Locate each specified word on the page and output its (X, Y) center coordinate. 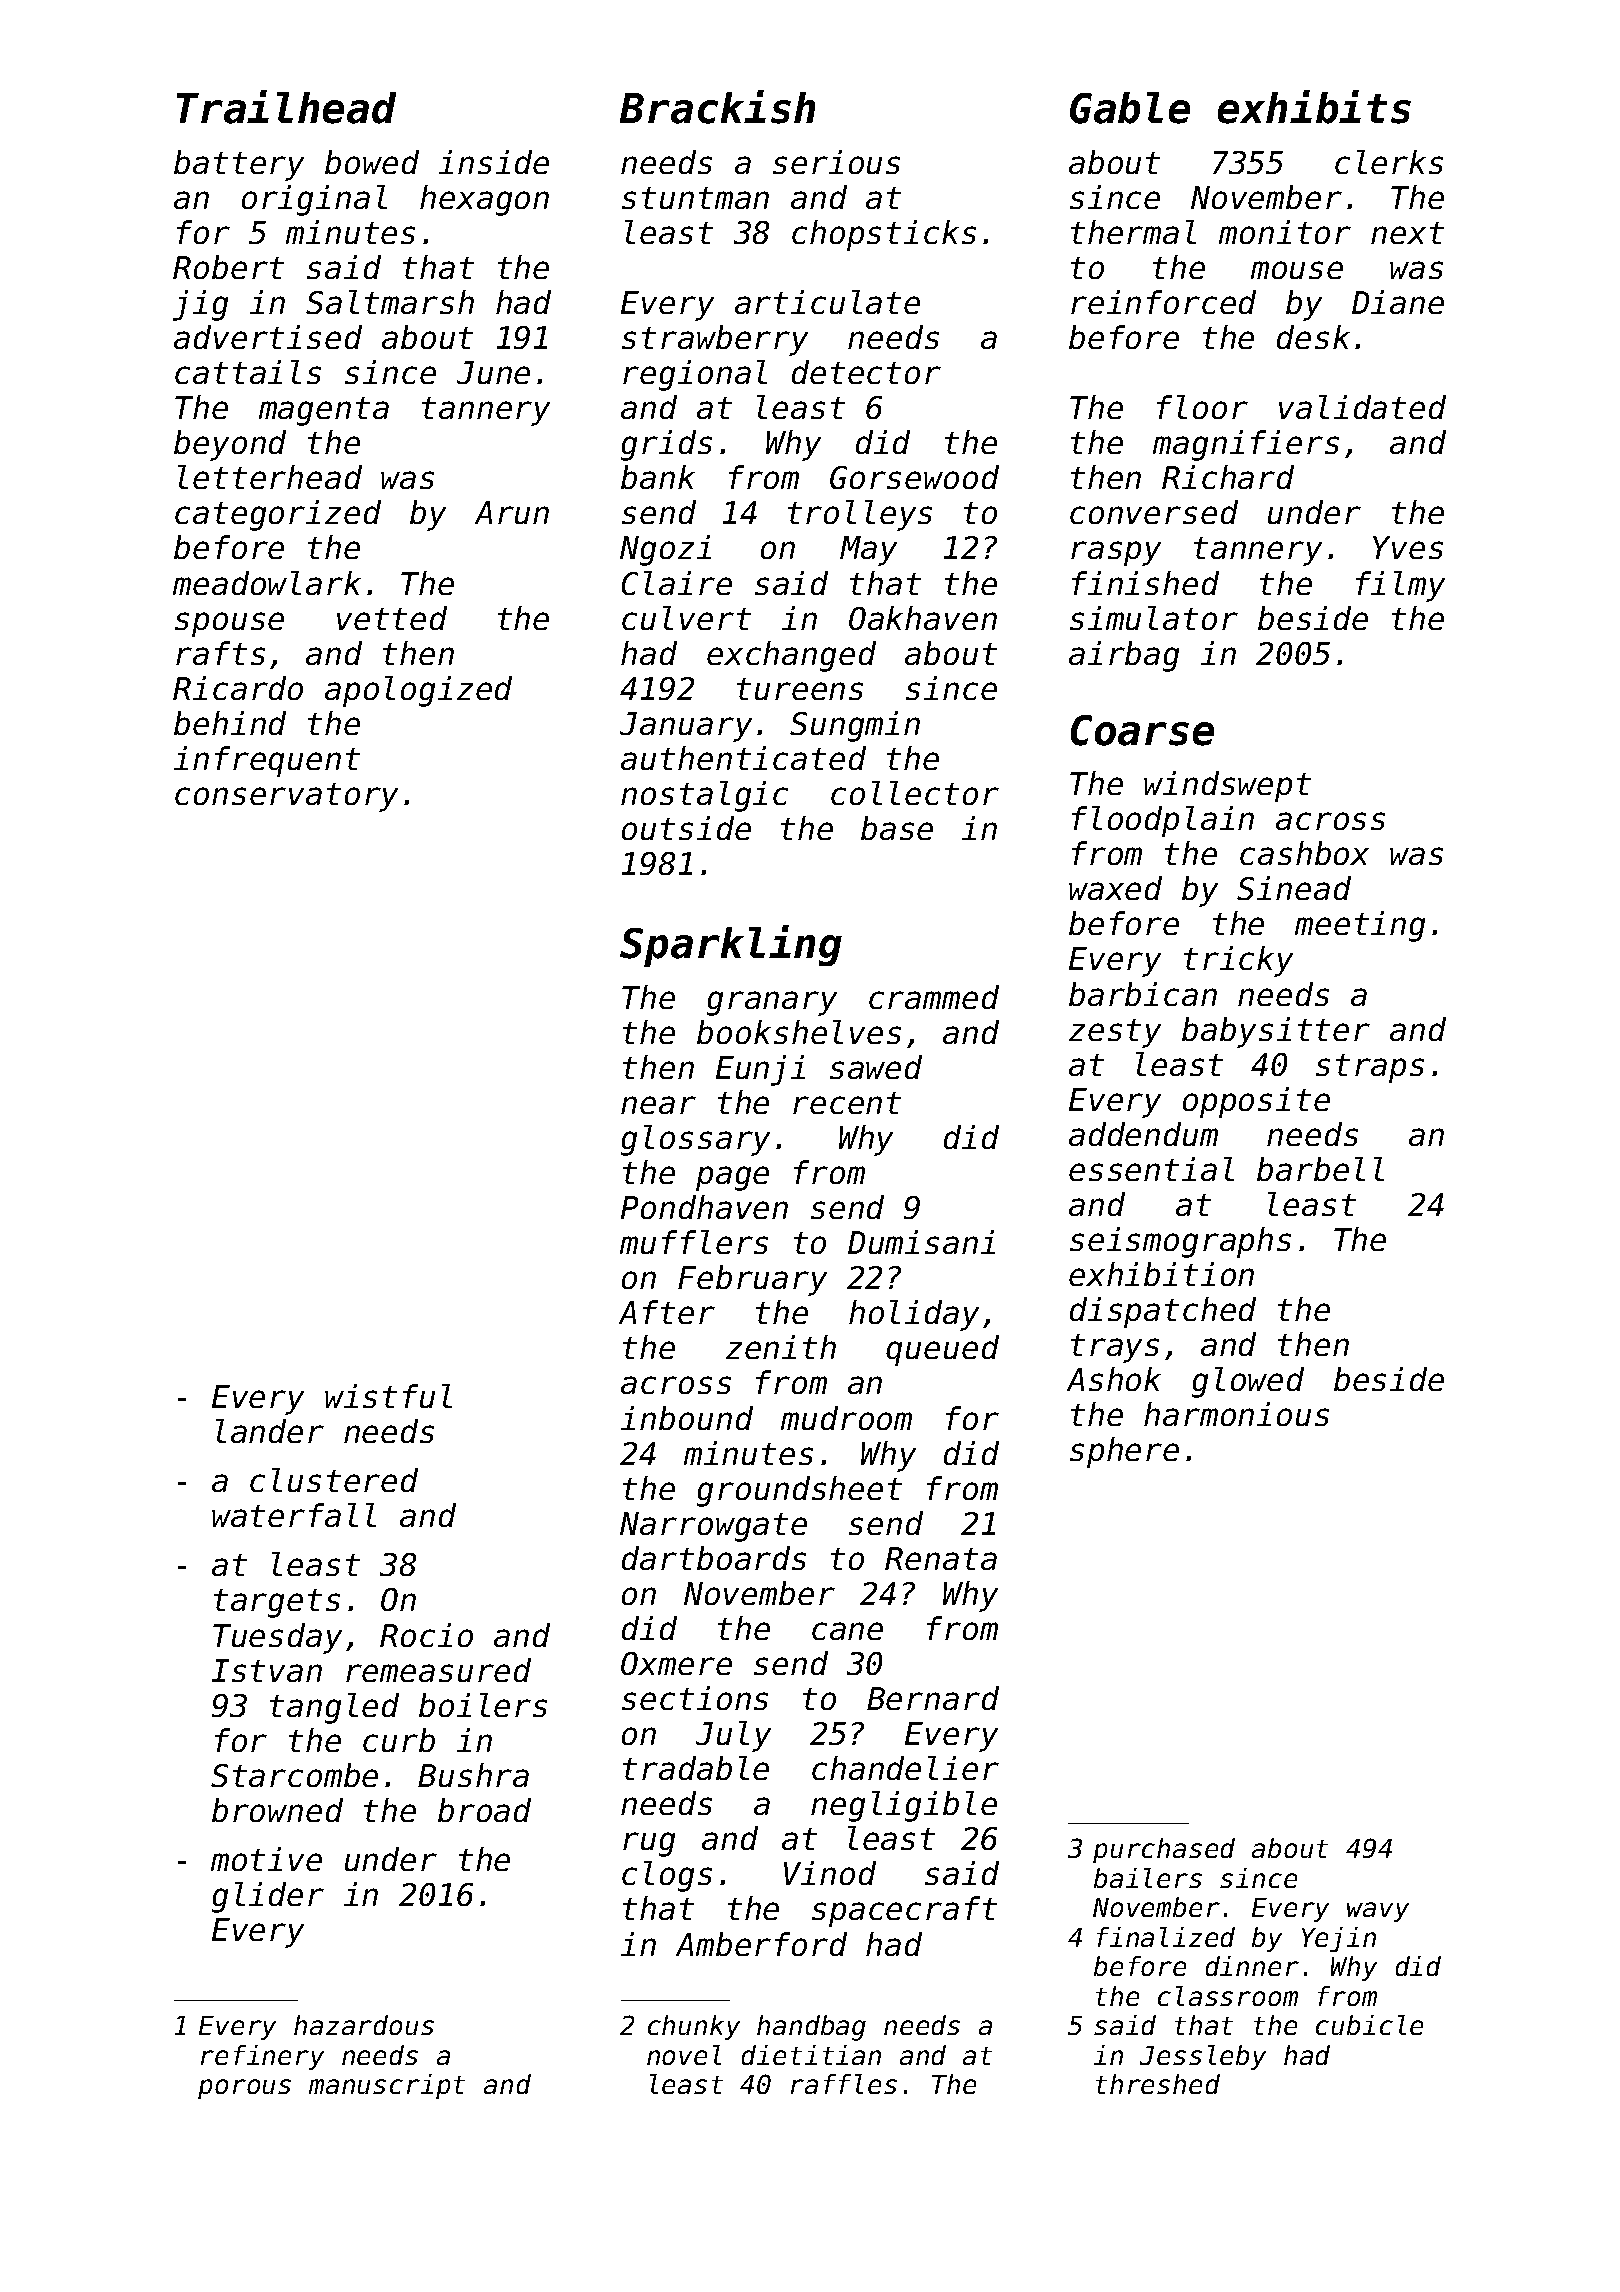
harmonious (1236, 1414)
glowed (1248, 1382)
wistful (388, 1396)
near (658, 1105)
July (733, 1736)
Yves (1408, 547)
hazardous (364, 2025)
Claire (677, 583)
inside (494, 162)
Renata (941, 1558)
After (667, 1312)
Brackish (717, 107)
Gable (1130, 108)
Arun (512, 512)
